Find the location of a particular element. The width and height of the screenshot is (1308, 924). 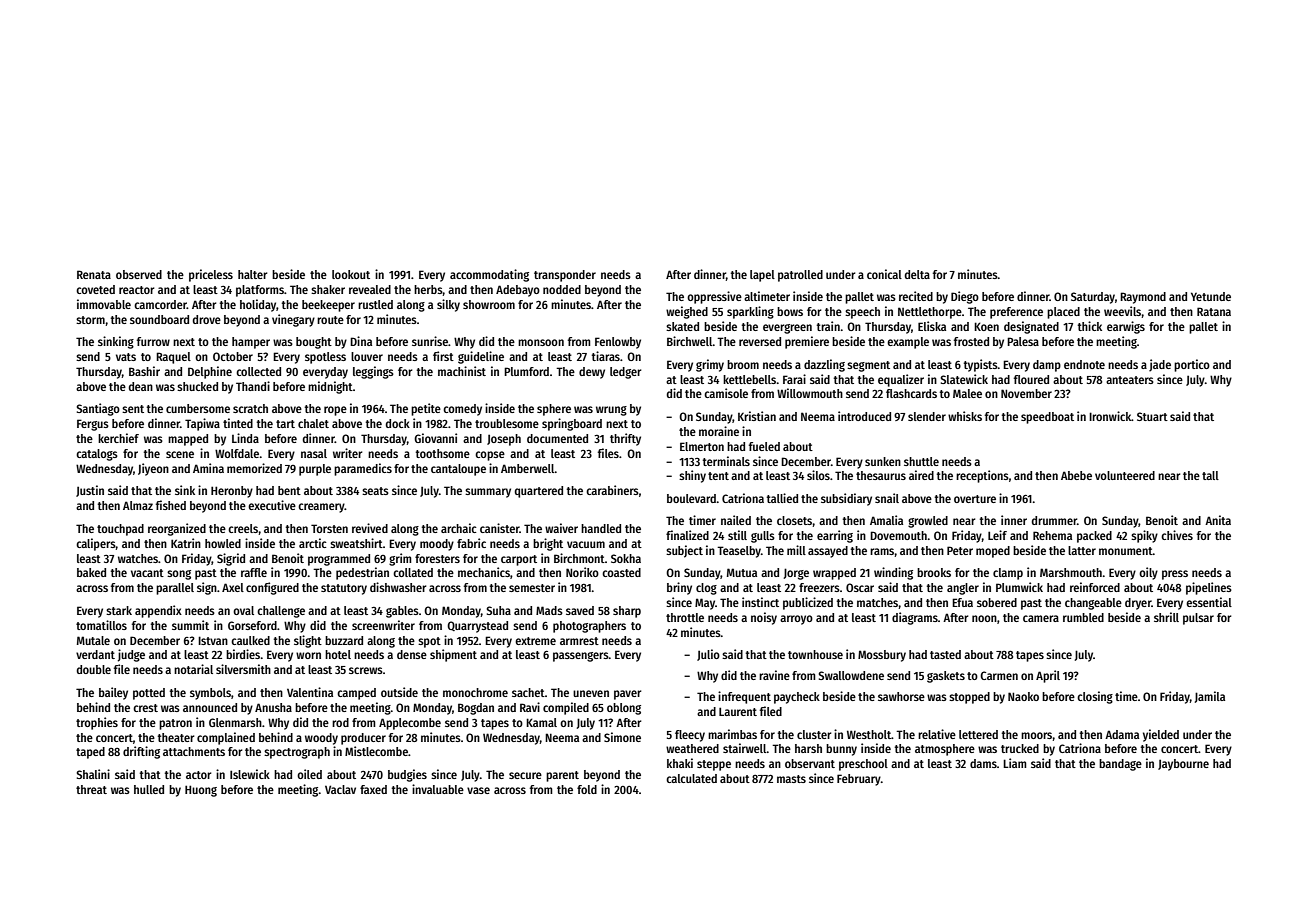

summit is located at coordinates (190, 625).
